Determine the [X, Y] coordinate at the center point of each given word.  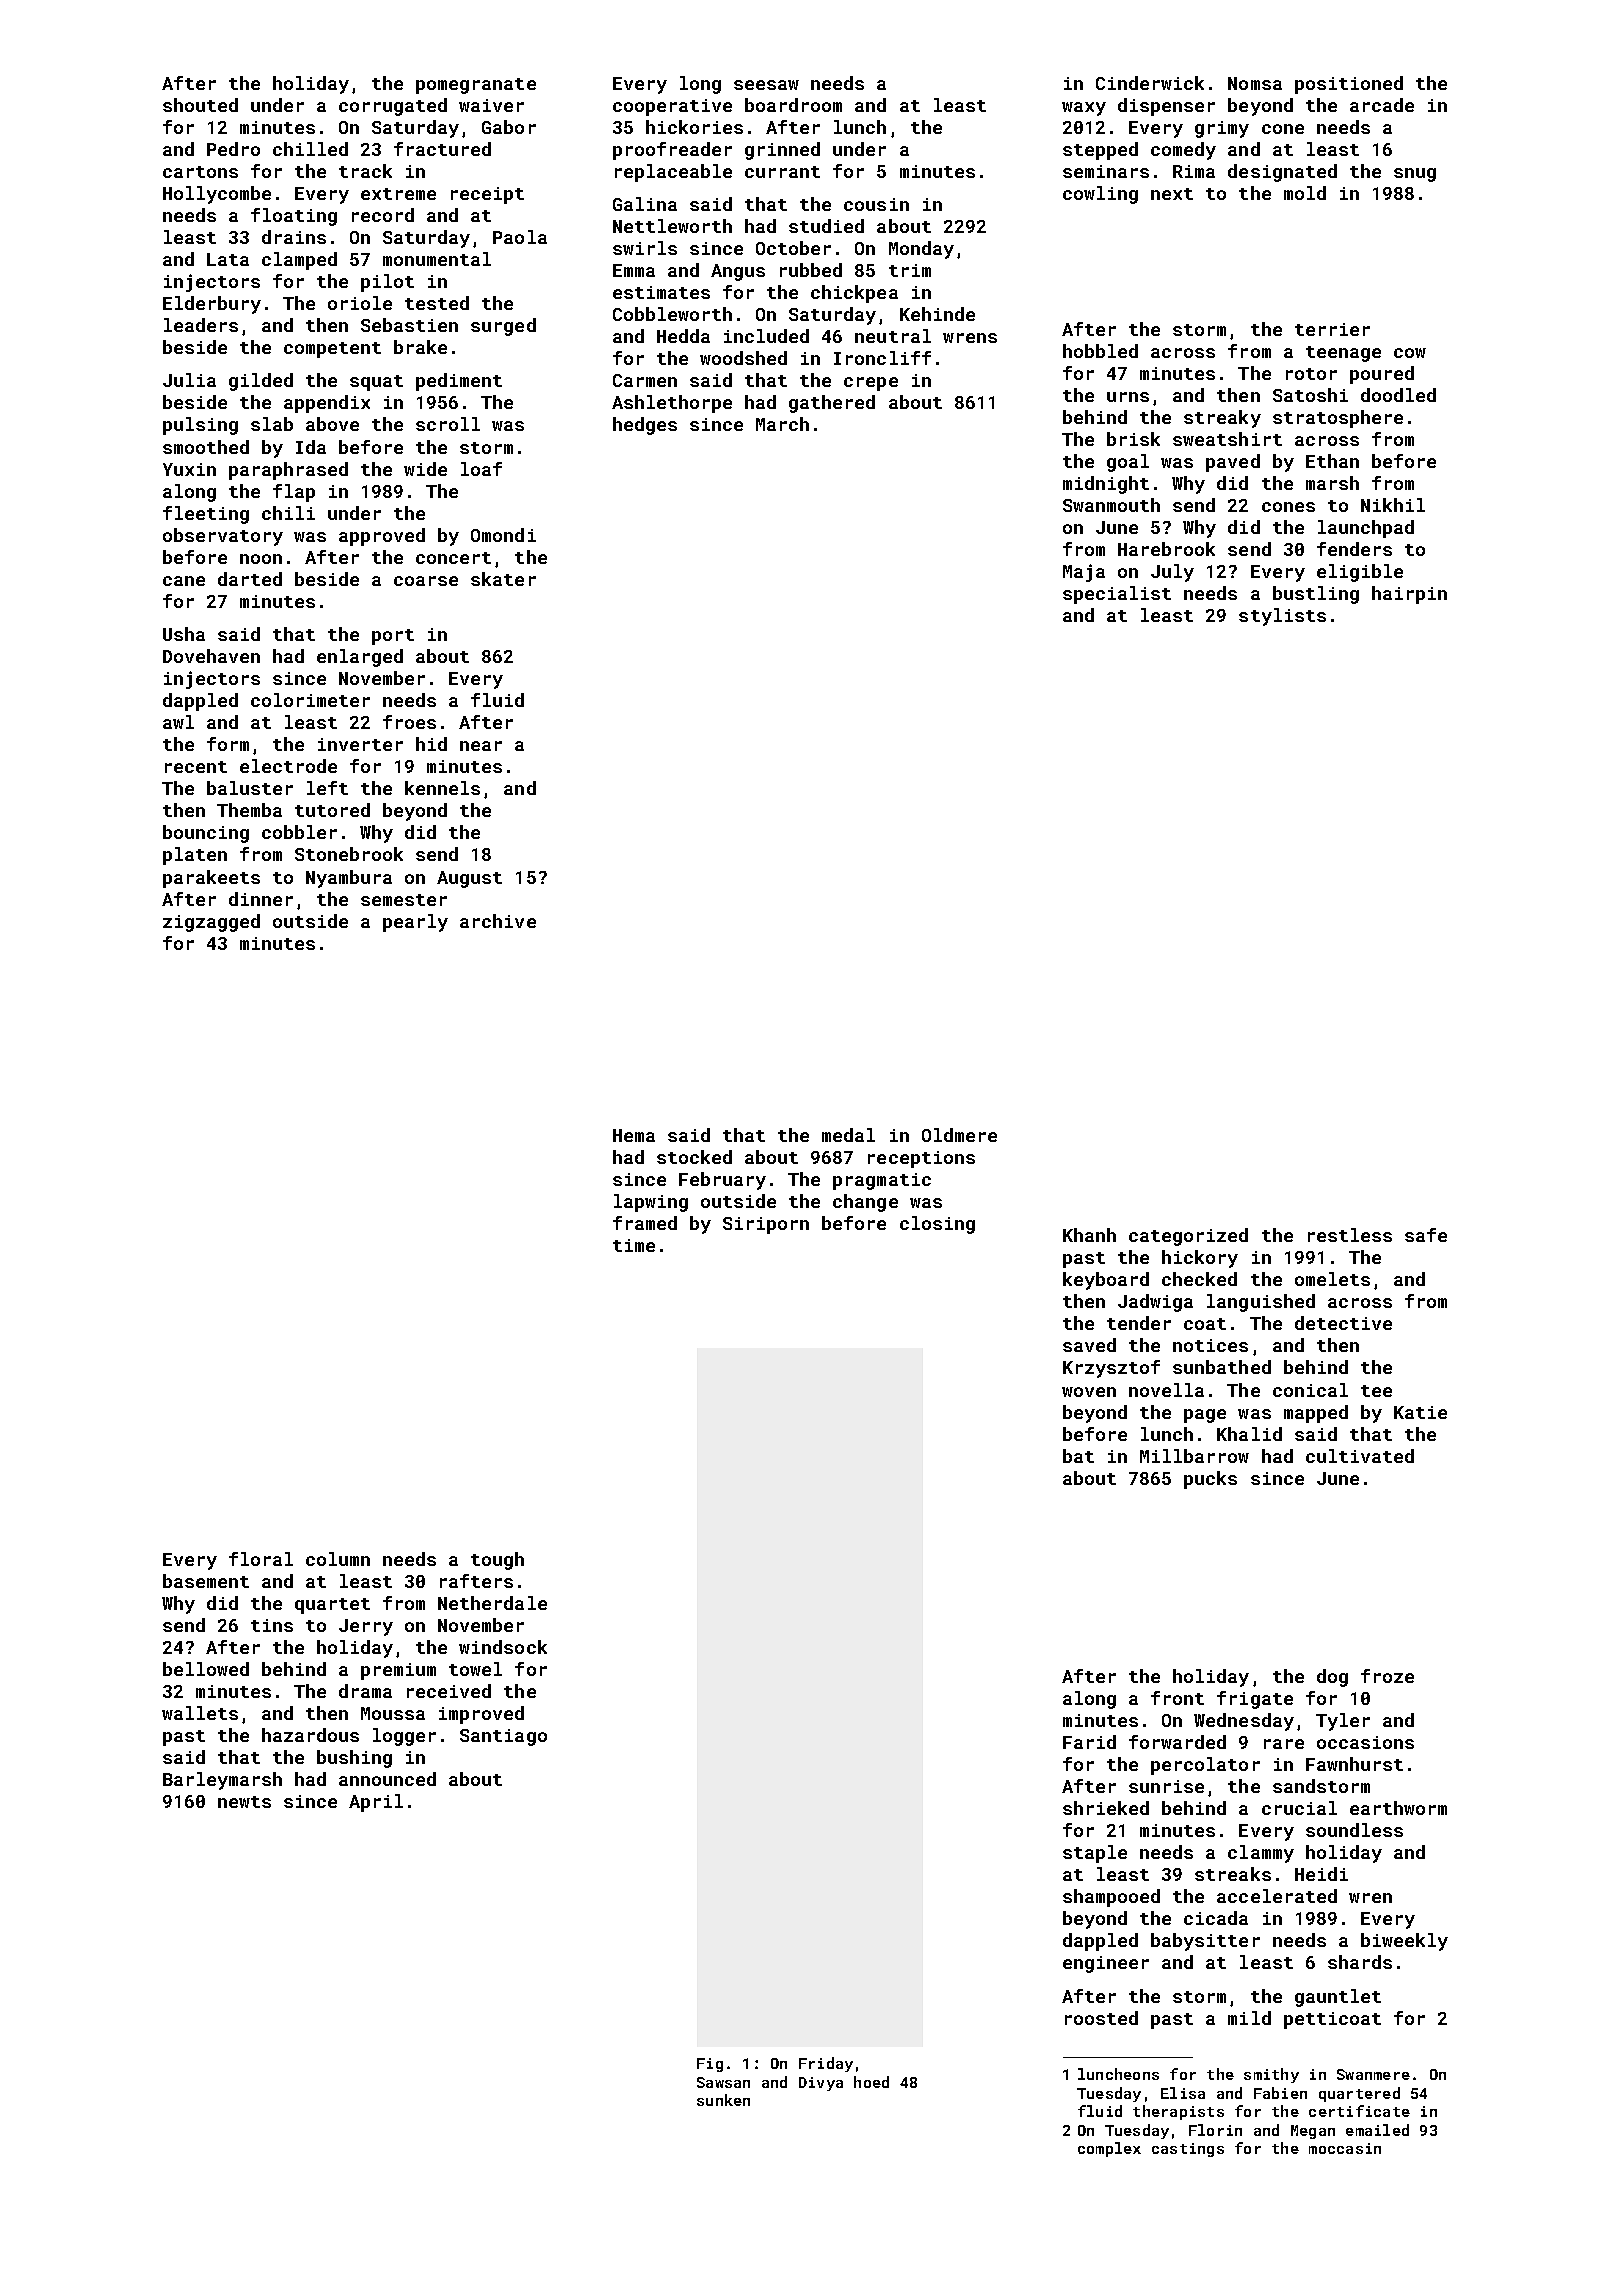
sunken [723, 2100]
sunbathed [1222, 1367]
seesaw [766, 85]
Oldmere [959, 1135]
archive [498, 921]
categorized [1188, 1237]
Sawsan [723, 2082]
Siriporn [766, 1225]
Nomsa [1255, 83]
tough [497, 1561]
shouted [200, 105]
